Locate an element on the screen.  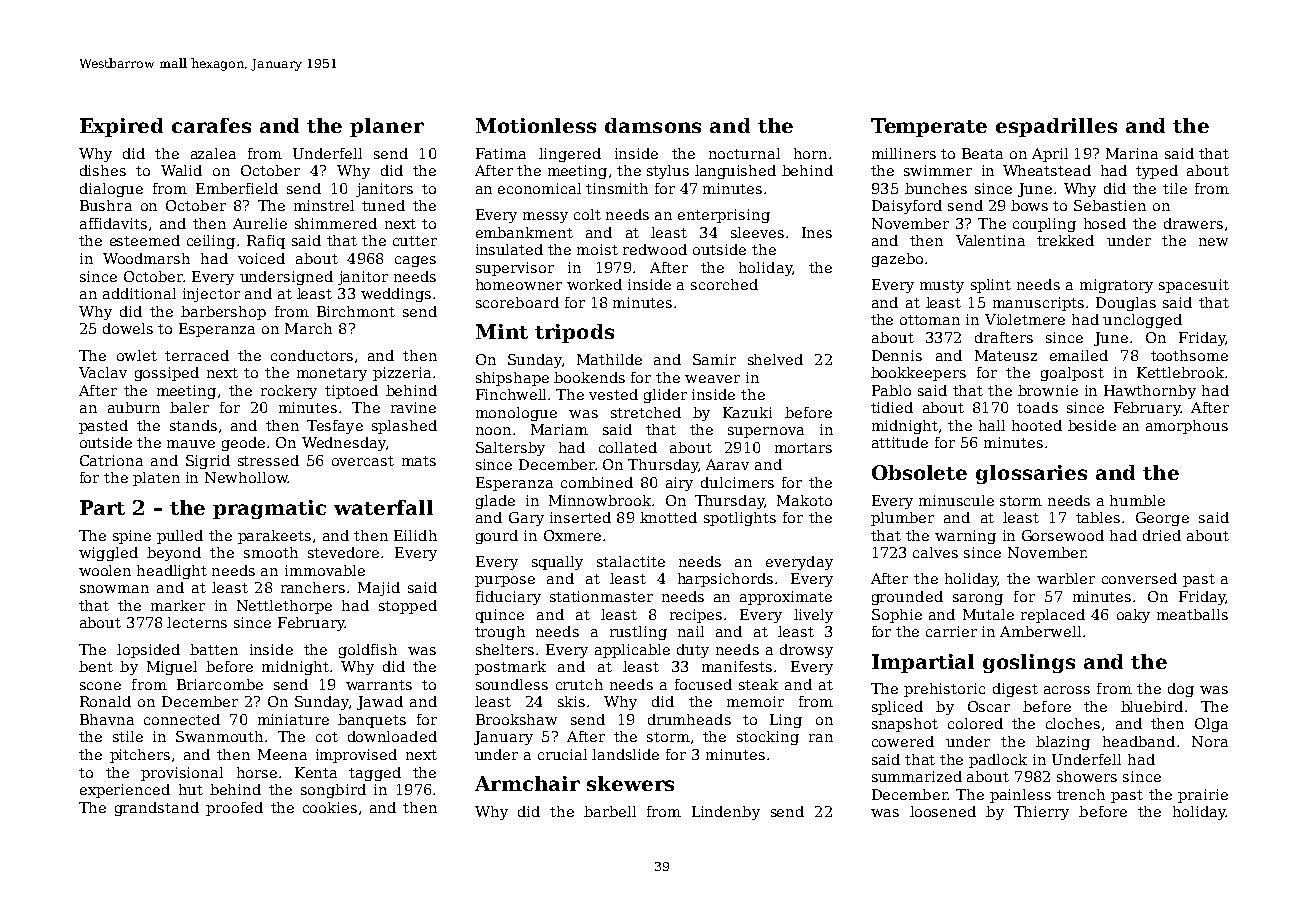
dialogue is located at coordinates (111, 190).
